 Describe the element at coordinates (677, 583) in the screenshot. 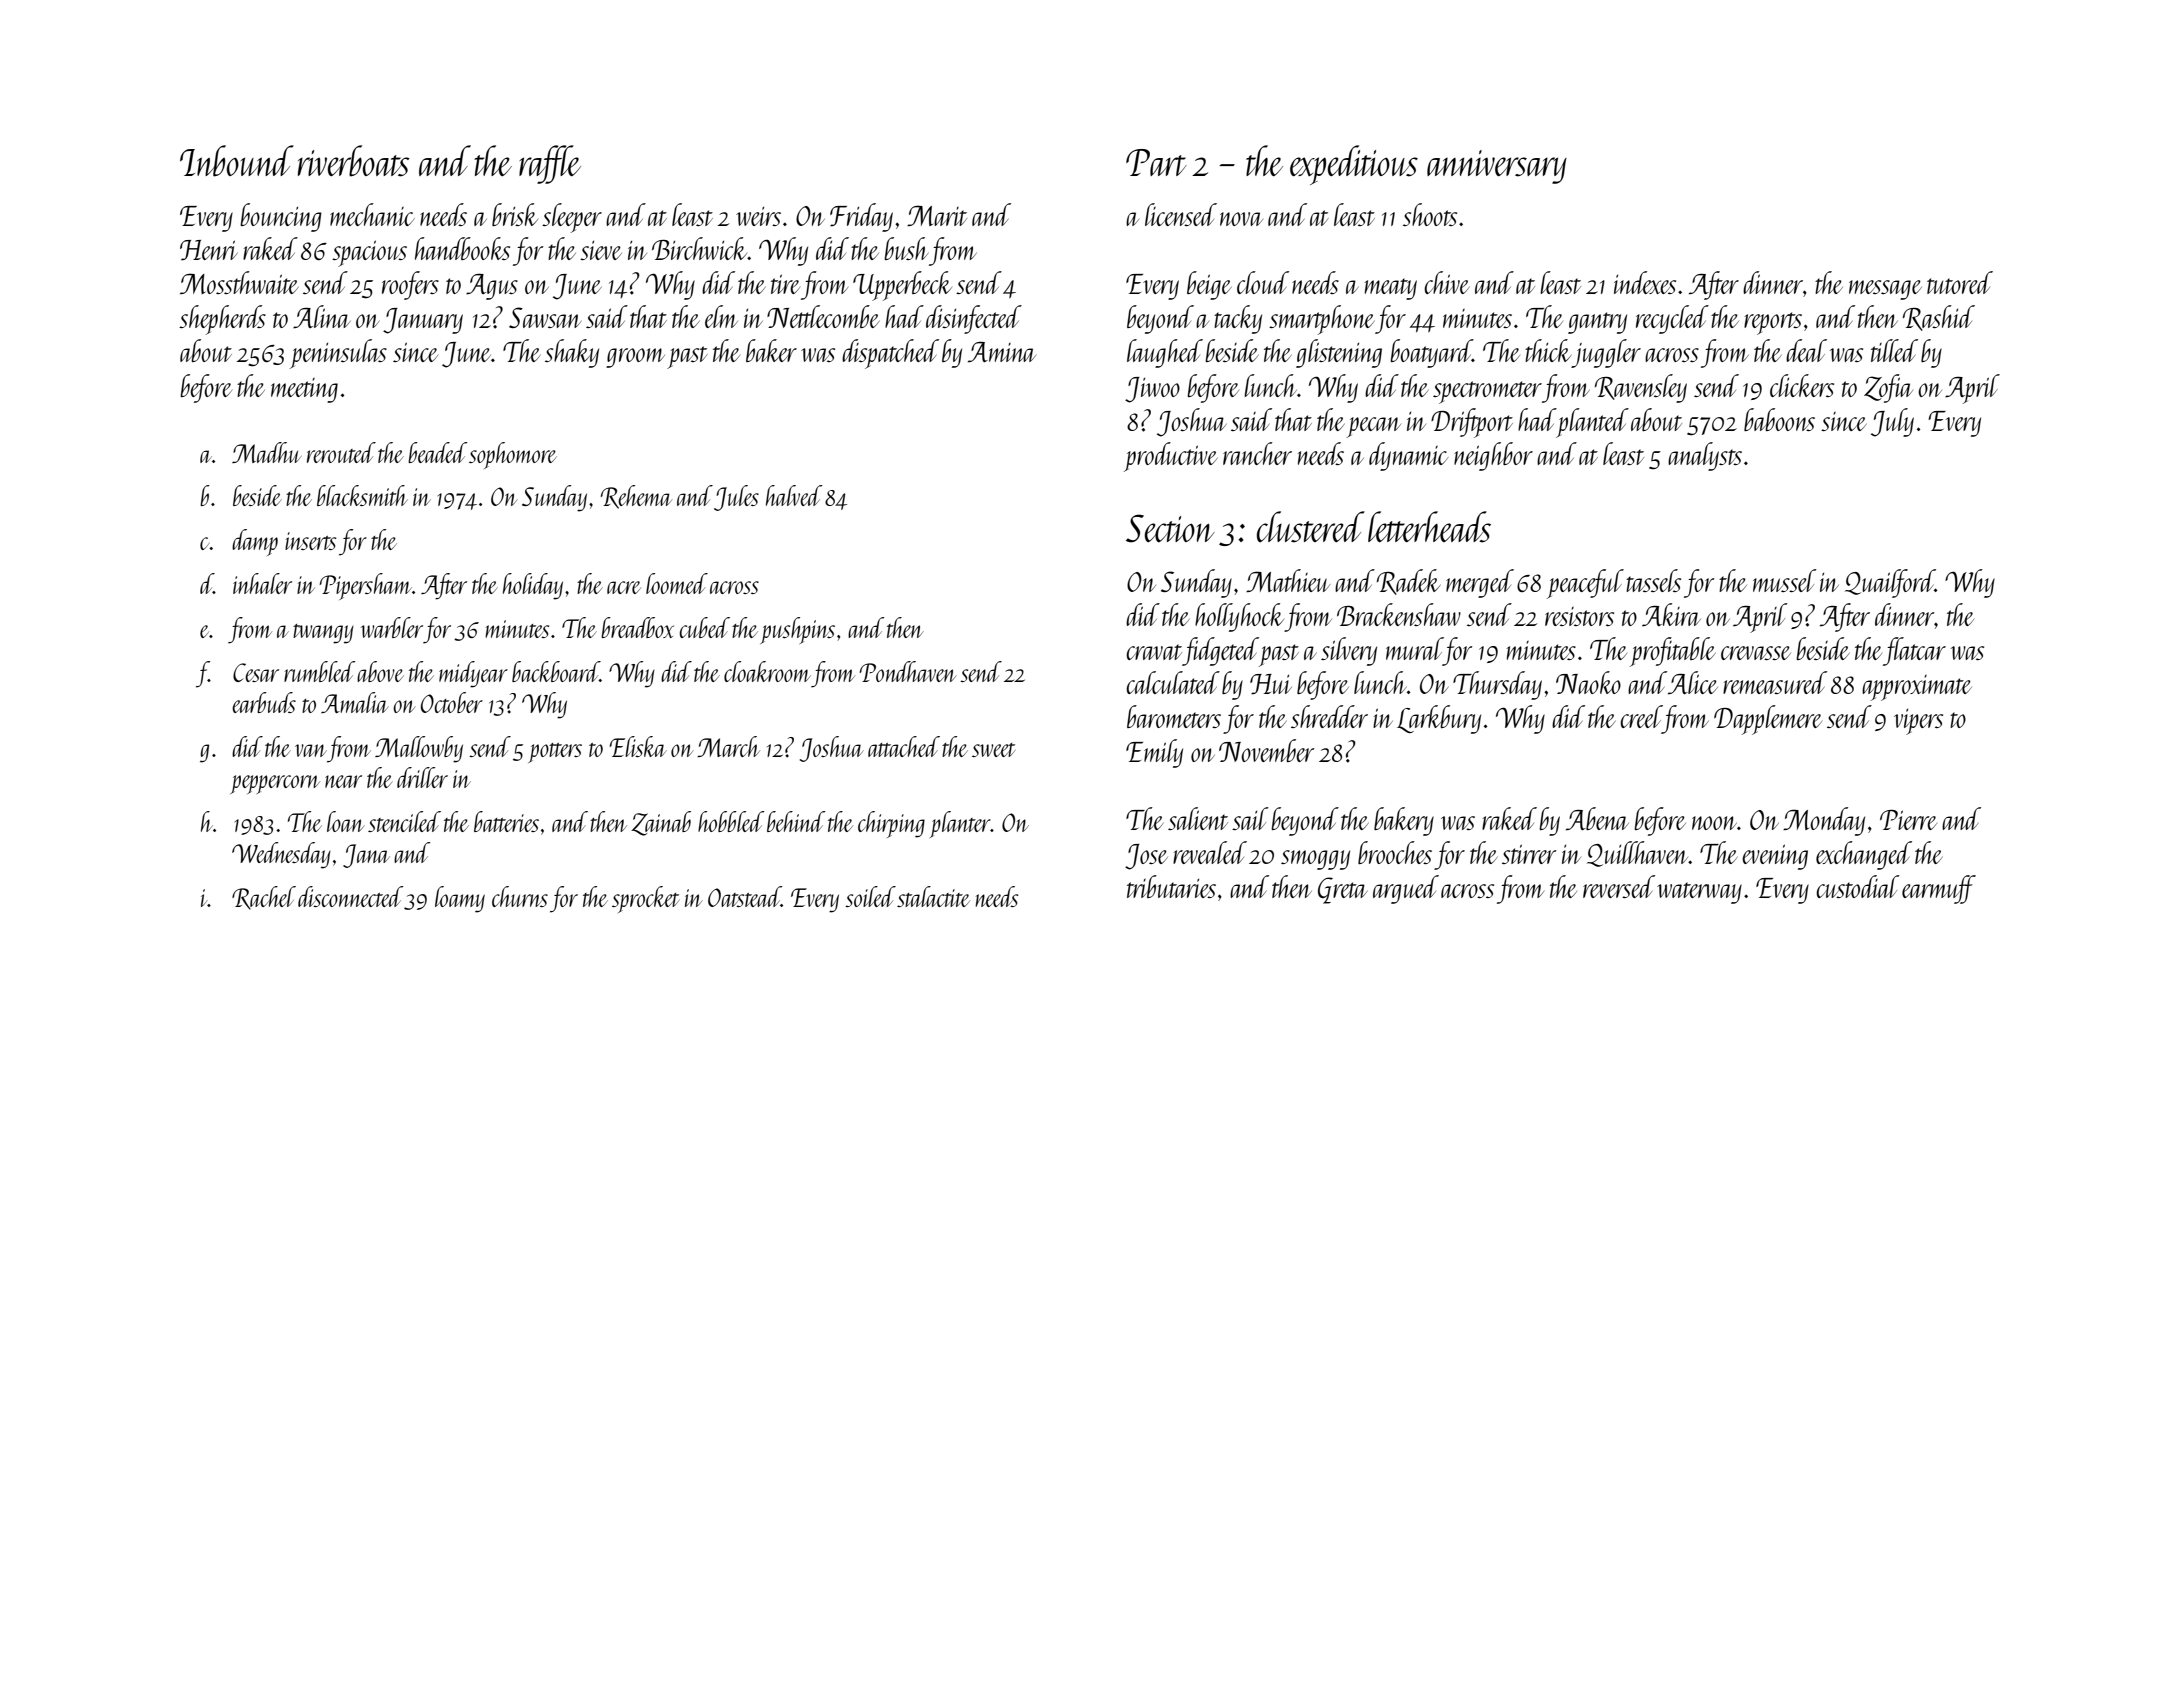

I see `loomed` at that location.
